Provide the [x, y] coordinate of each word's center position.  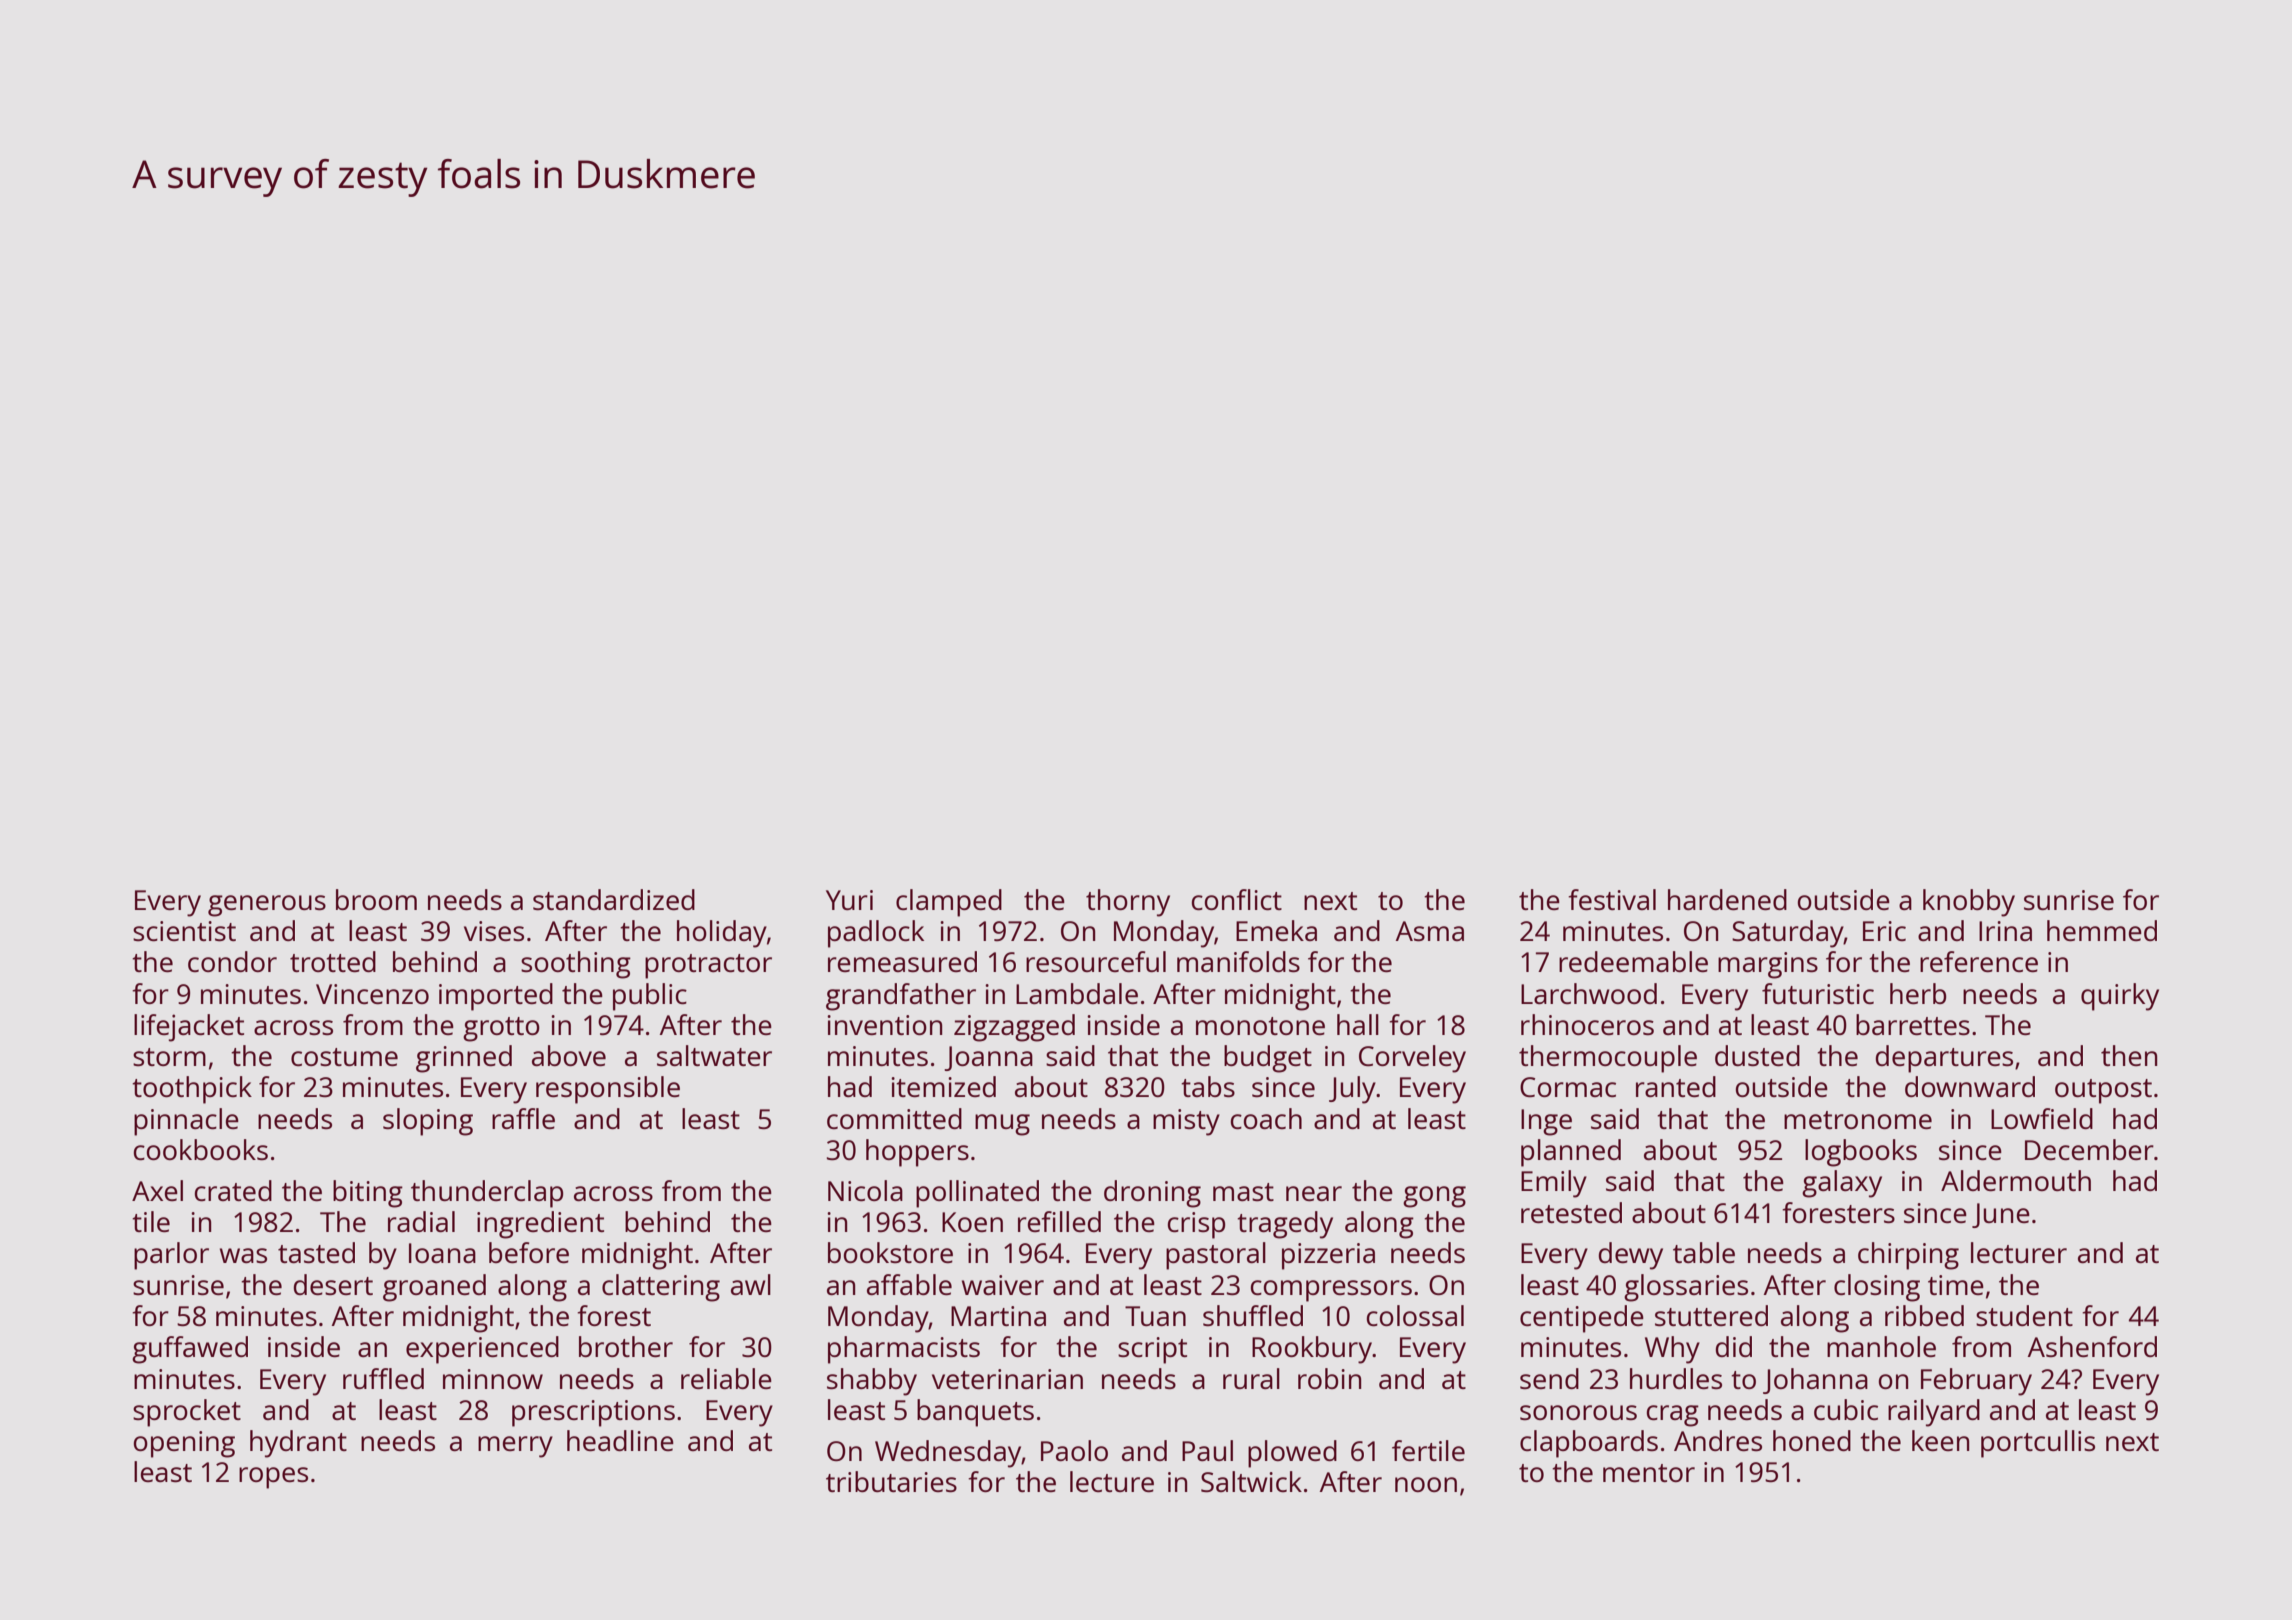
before [529, 1252]
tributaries [891, 1481]
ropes [273, 1478]
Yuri [849, 900]
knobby [1969, 903]
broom [376, 899]
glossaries [1686, 1288]
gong [1434, 1197]
